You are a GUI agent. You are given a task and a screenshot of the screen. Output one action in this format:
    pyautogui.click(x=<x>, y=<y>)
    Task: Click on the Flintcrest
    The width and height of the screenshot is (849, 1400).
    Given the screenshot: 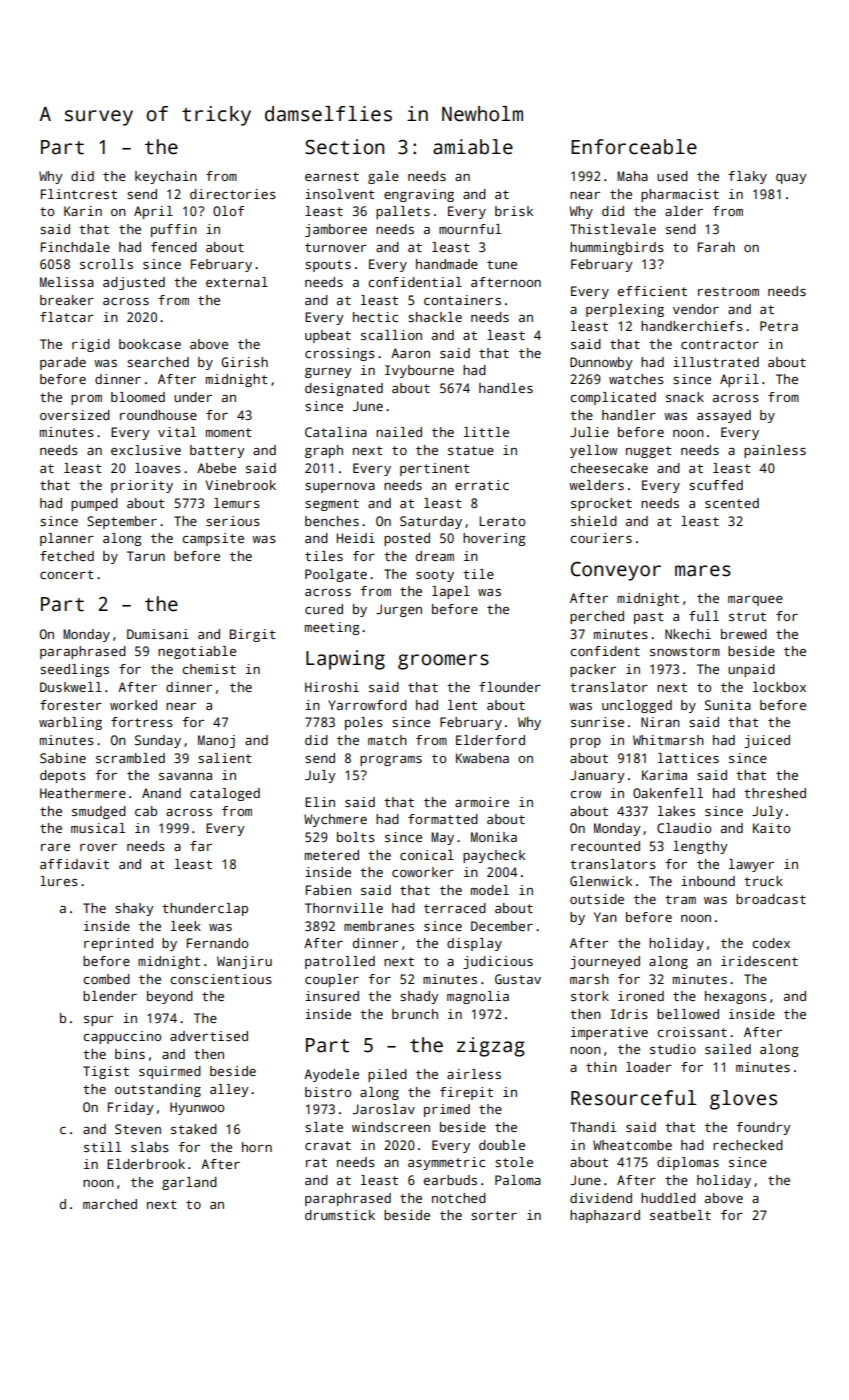 What is the action you would take?
    pyautogui.click(x=79, y=194)
